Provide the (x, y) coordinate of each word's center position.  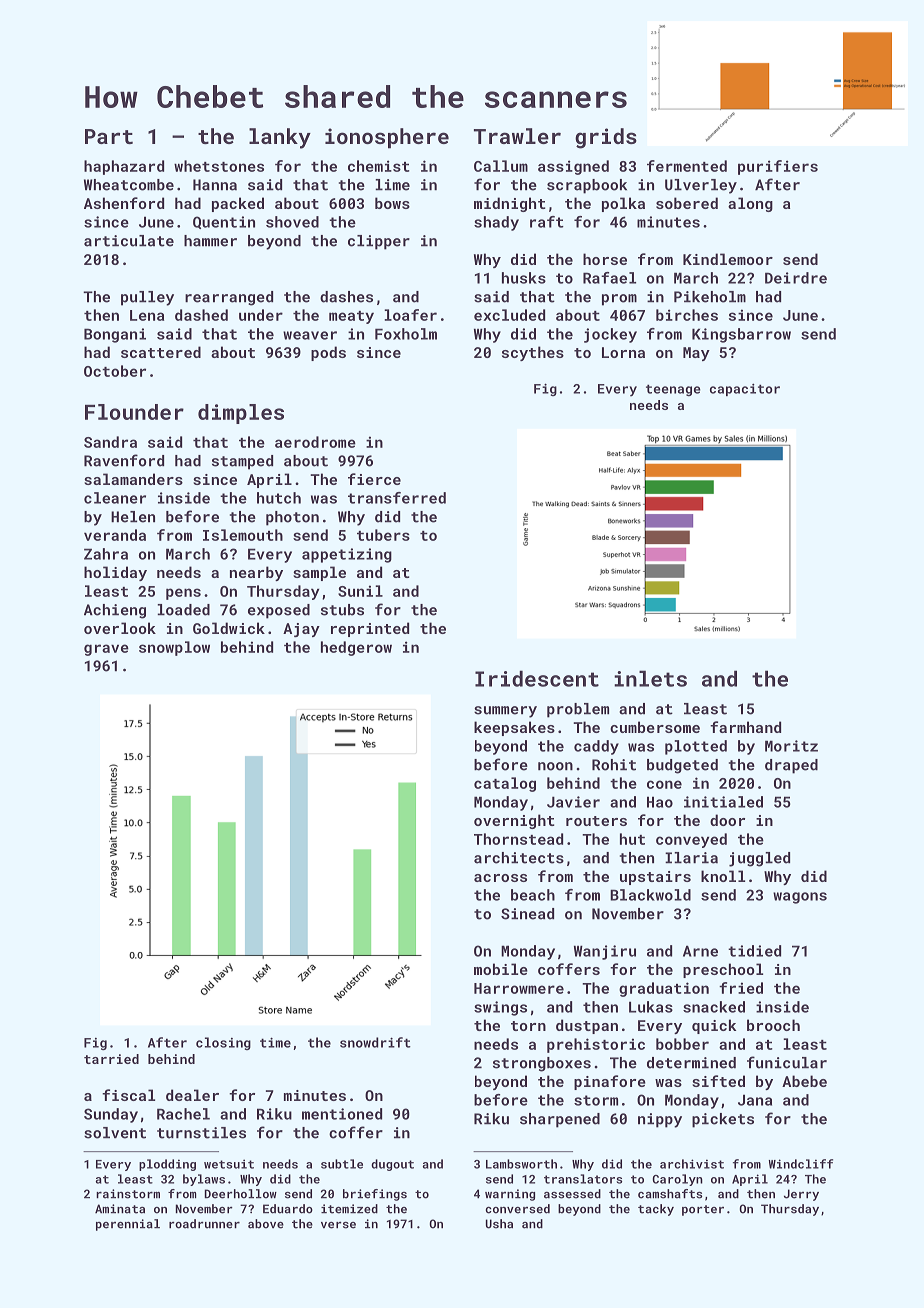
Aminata (120, 1209)
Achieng (115, 611)
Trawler (517, 136)
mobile (501, 969)
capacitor (745, 390)
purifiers (778, 167)
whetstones (219, 166)
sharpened (560, 1120)
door (727, 820)
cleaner (115, 498)
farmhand (745, 727)
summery (505, 712)
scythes (533, 353)
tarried (111, 1059)
